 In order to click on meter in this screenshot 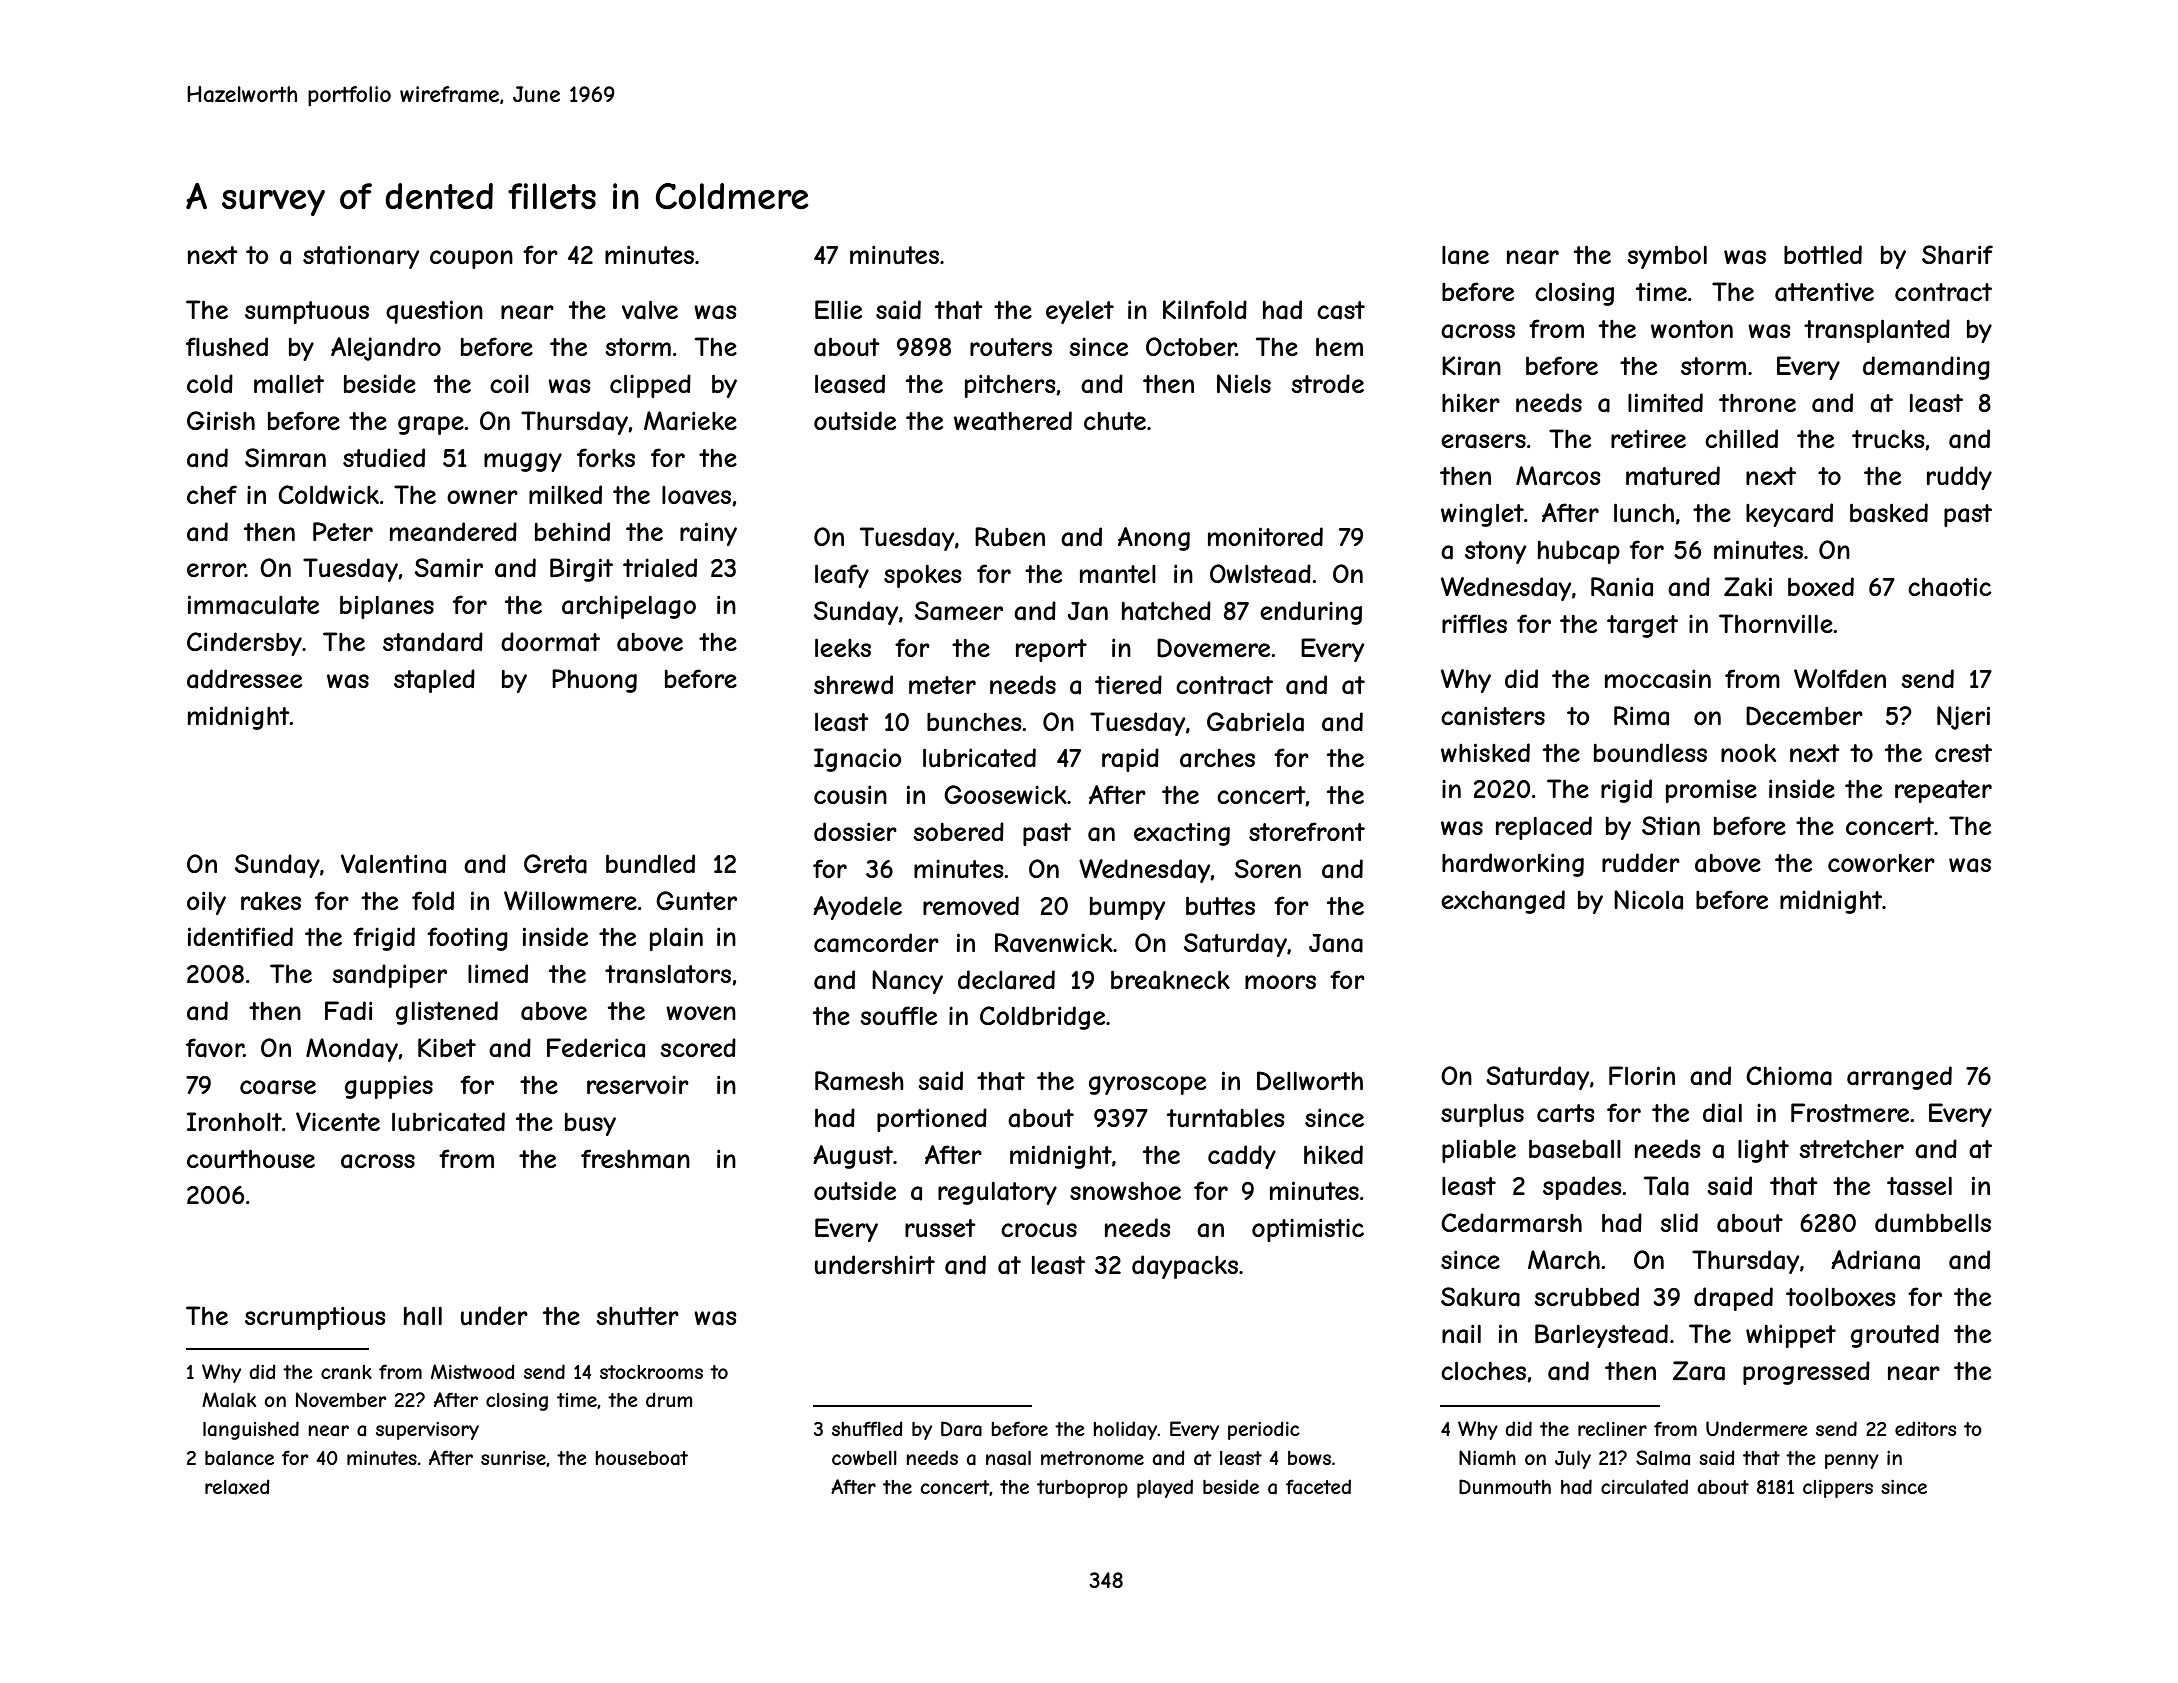, I will do `click(942, 685)`.
